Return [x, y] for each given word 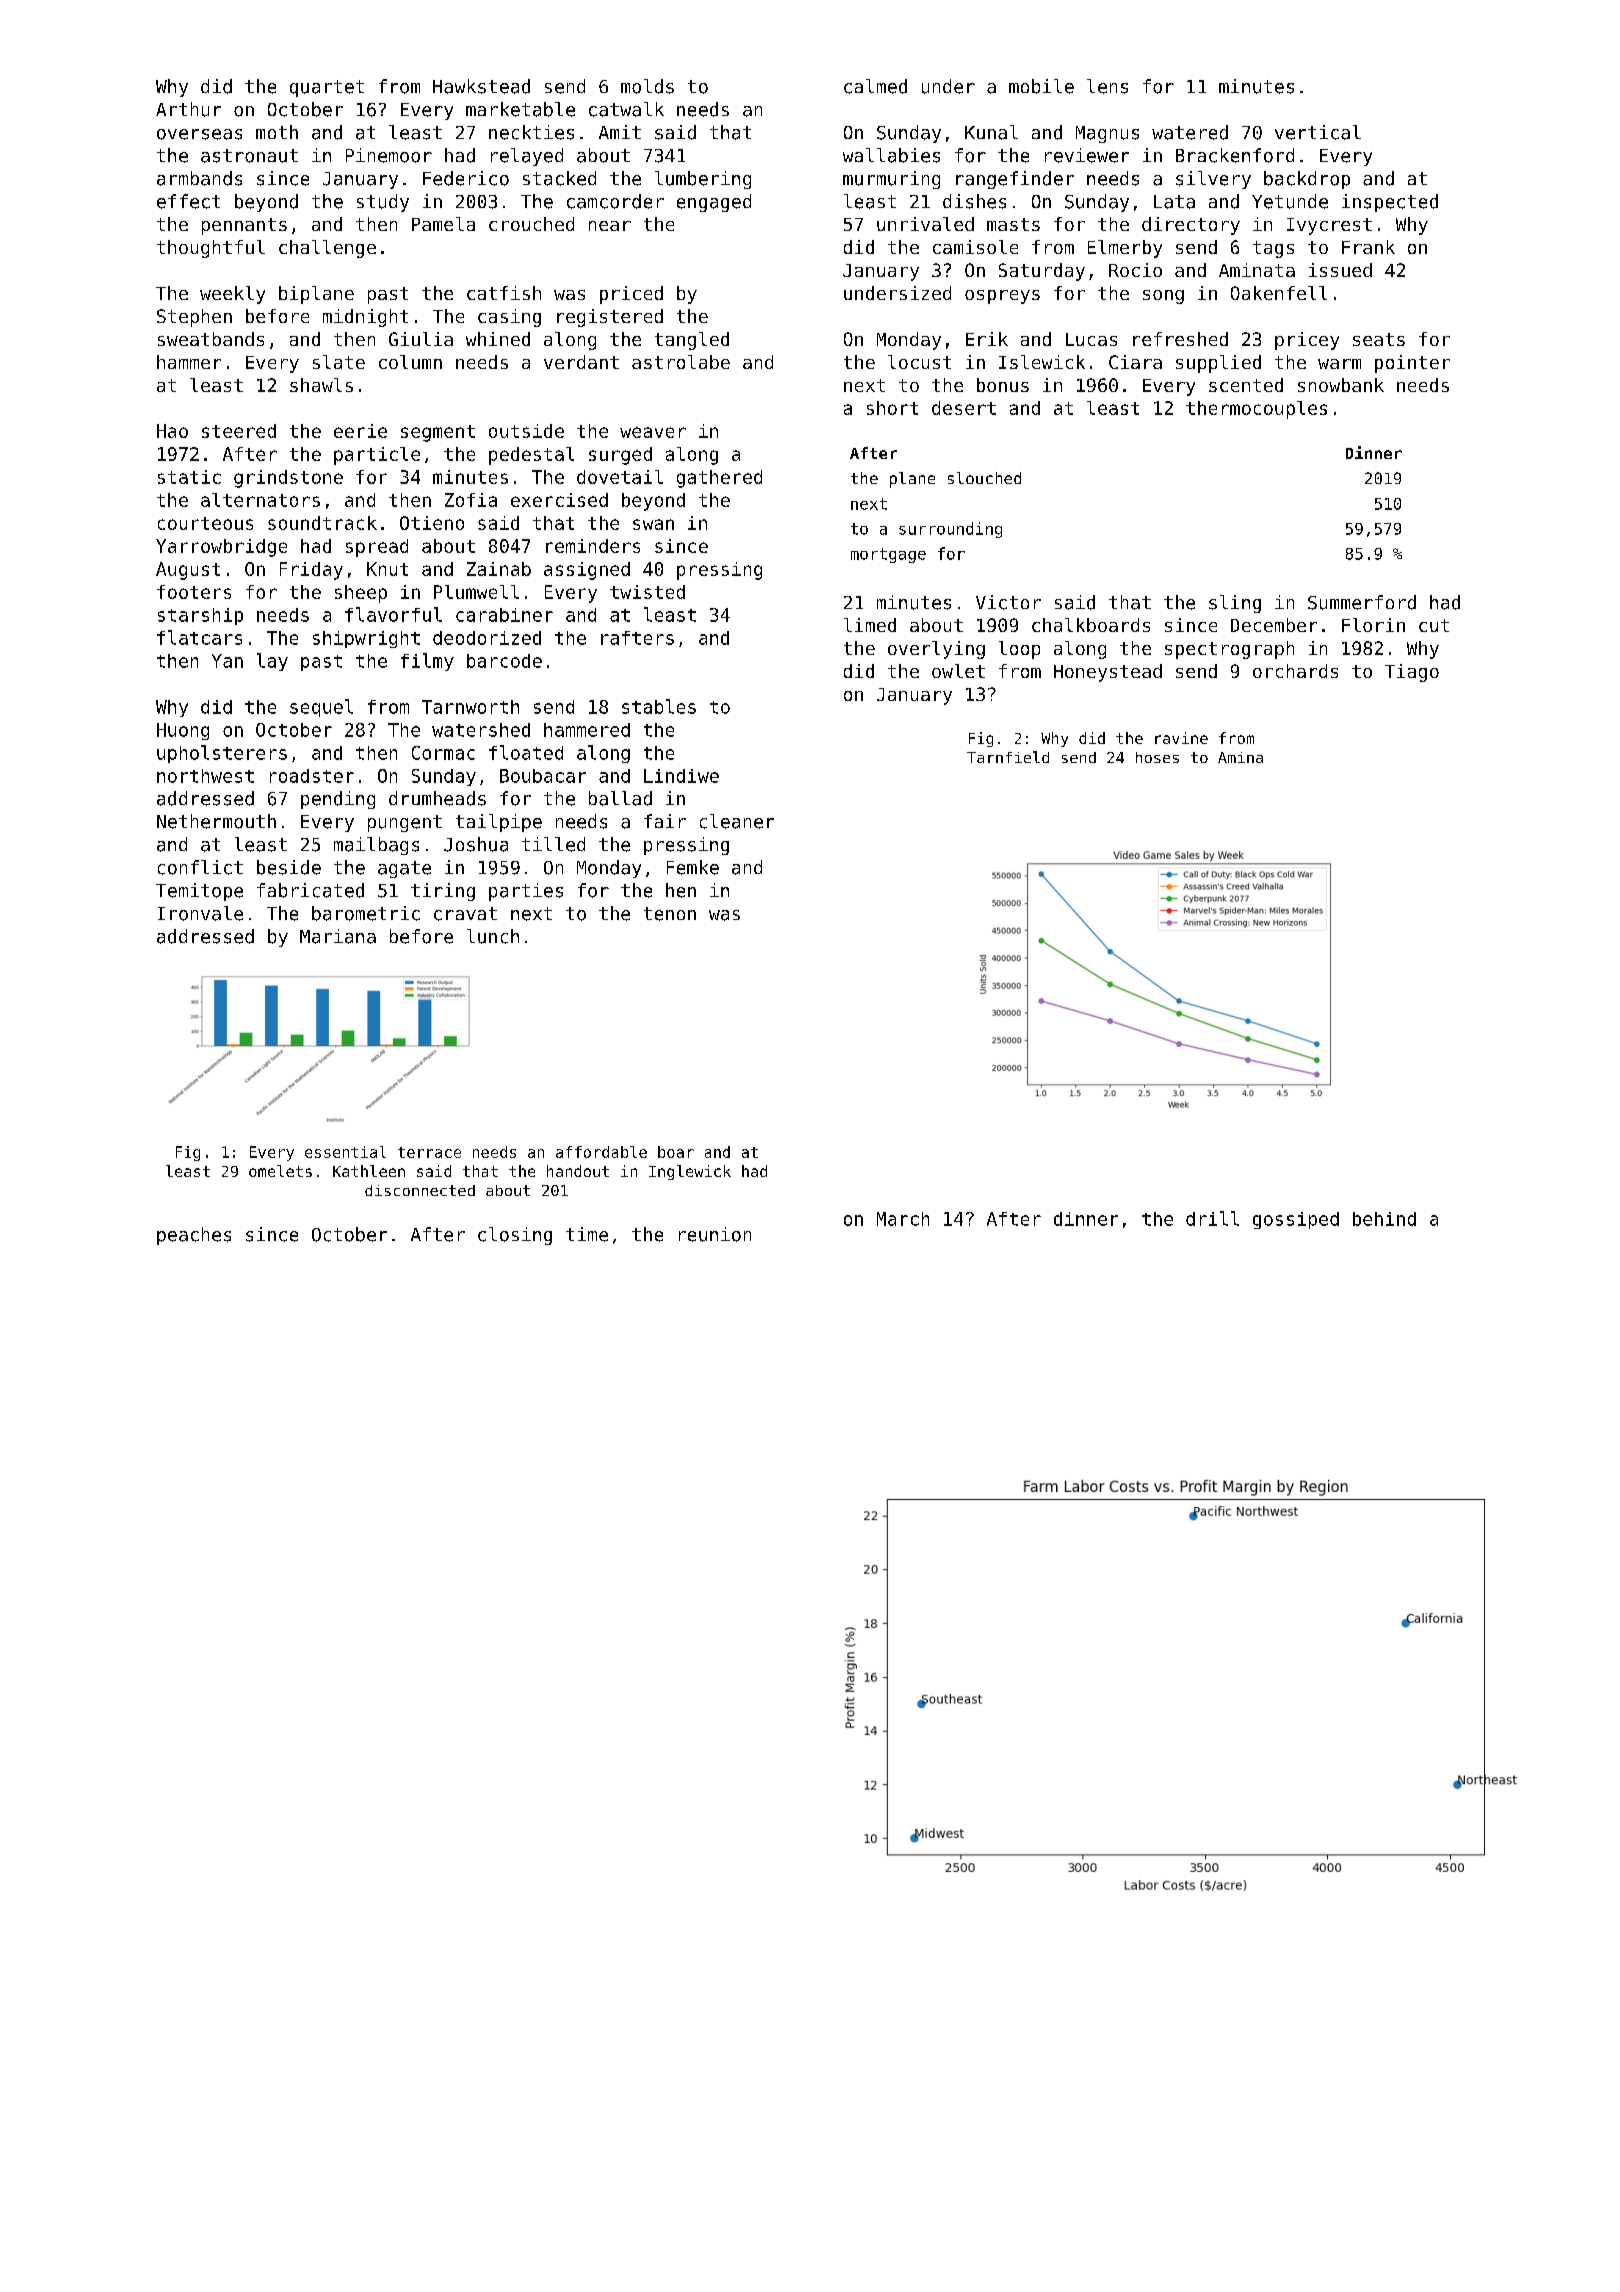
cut [1434, 625]
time [587, 1234]
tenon [670, 914]
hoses [1157, 757]
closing [515, 1236]
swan [653, 524]
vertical [1318, 132]
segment [438, 433]
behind [1384, 1219]
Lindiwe [681, 776]
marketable [520, 109]
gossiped [1296, 1220]
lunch [493, 936]
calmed [875, 86]
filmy [427, 662]
